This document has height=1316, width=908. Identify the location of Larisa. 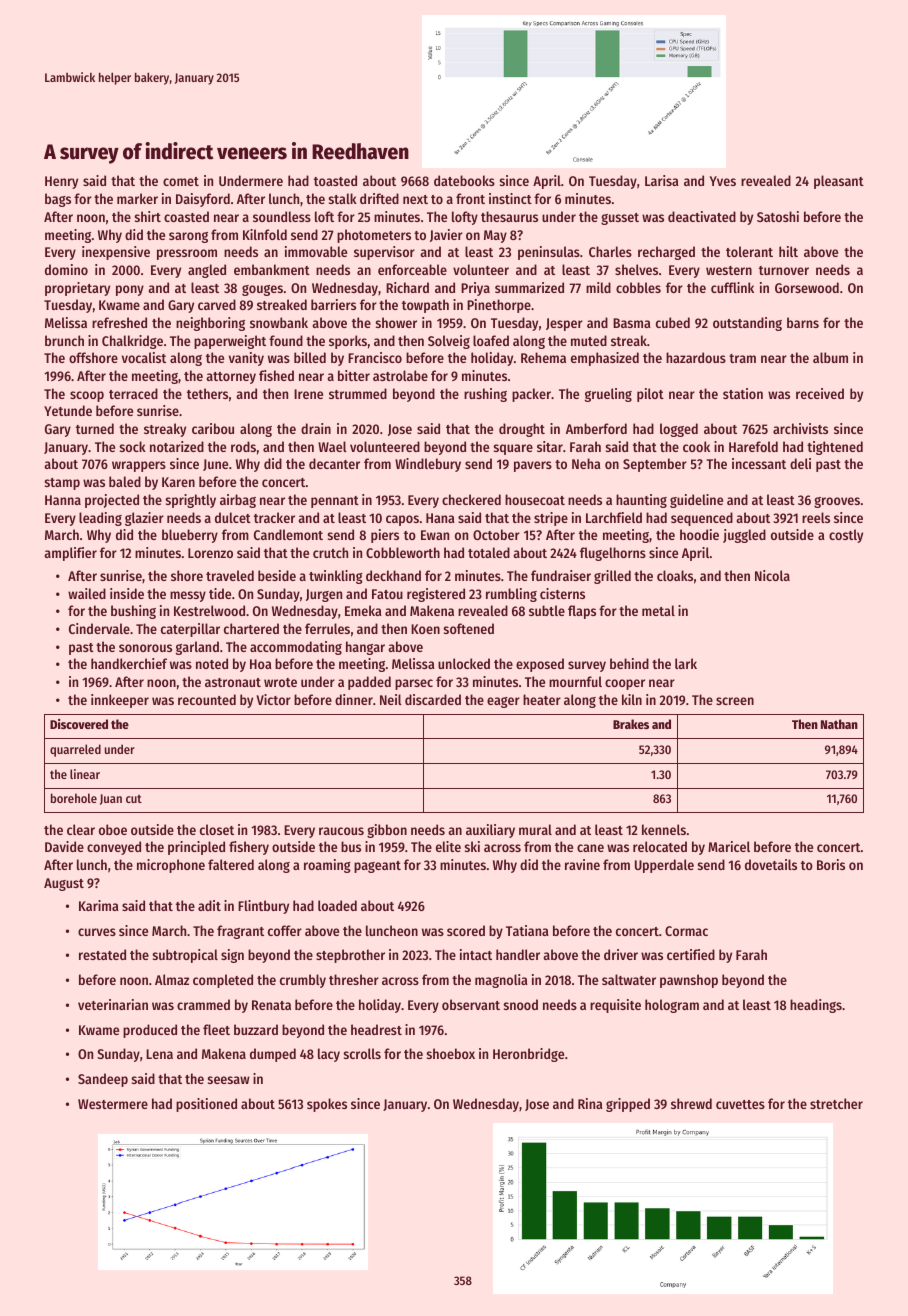
(662, 180).
